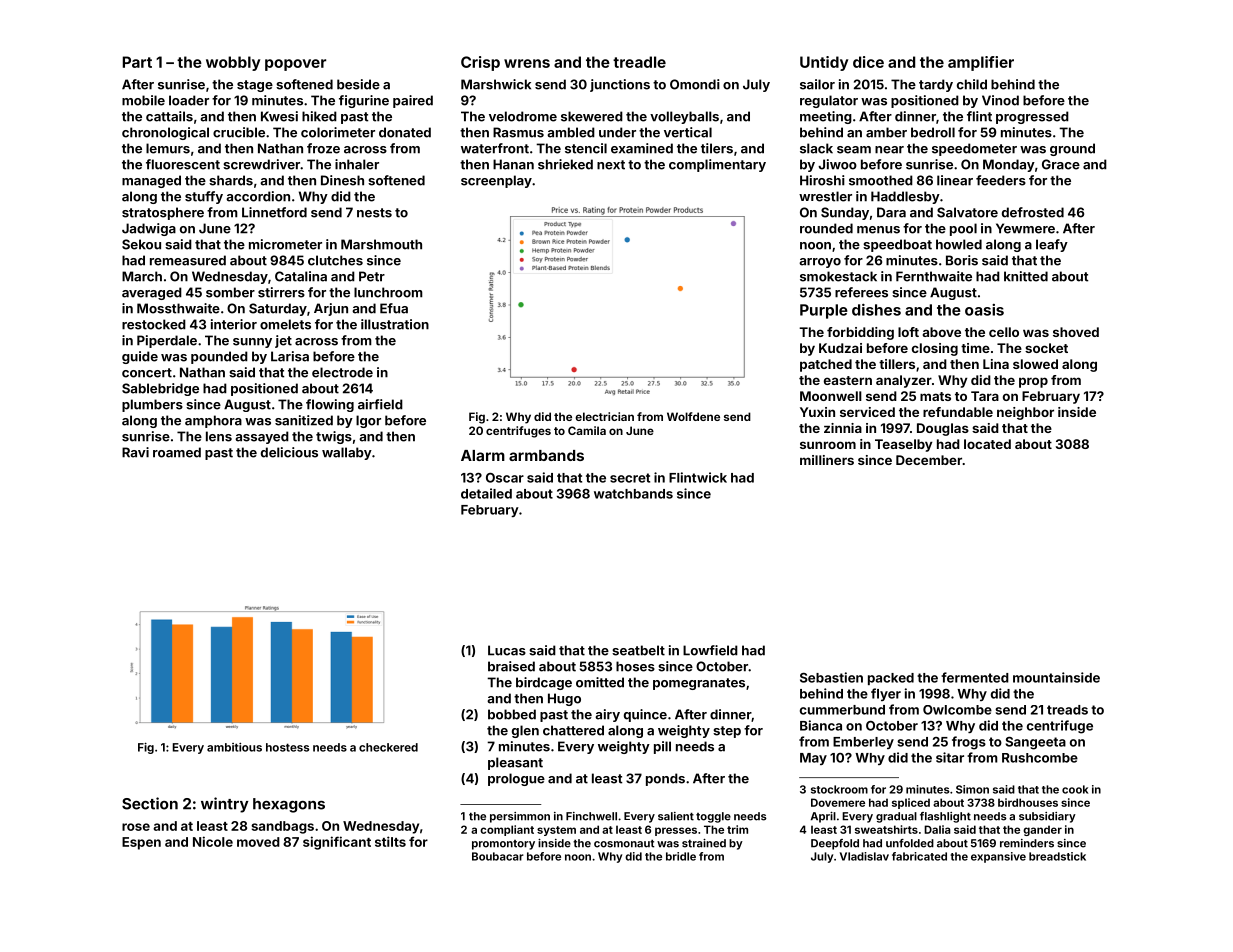 This page has height=952, width=1233. Describe the element at coordinates (512, 714) in the page. I see `bobbed` at that location.
